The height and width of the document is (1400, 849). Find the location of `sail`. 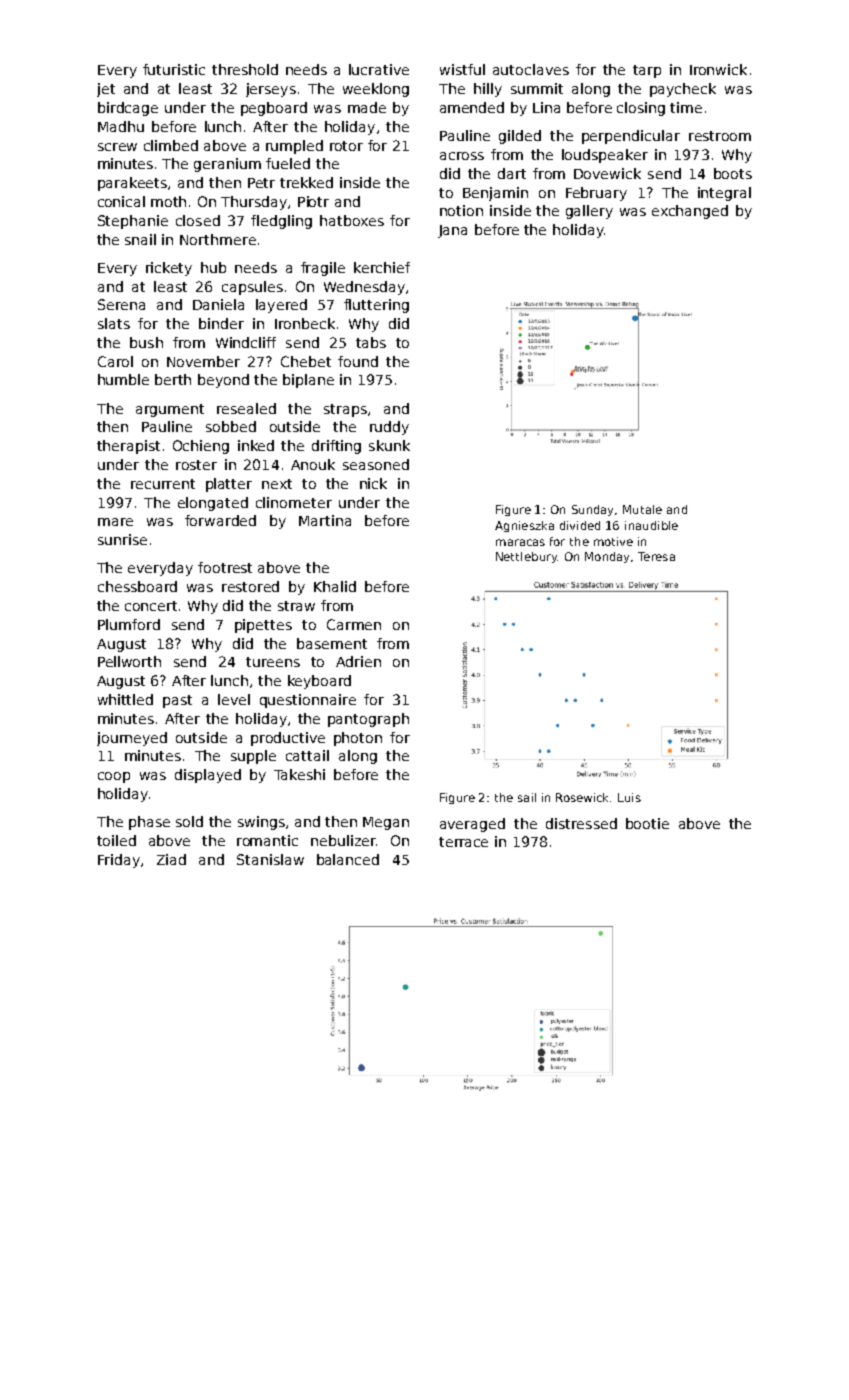

sail is located at coordinates (527, 797).
